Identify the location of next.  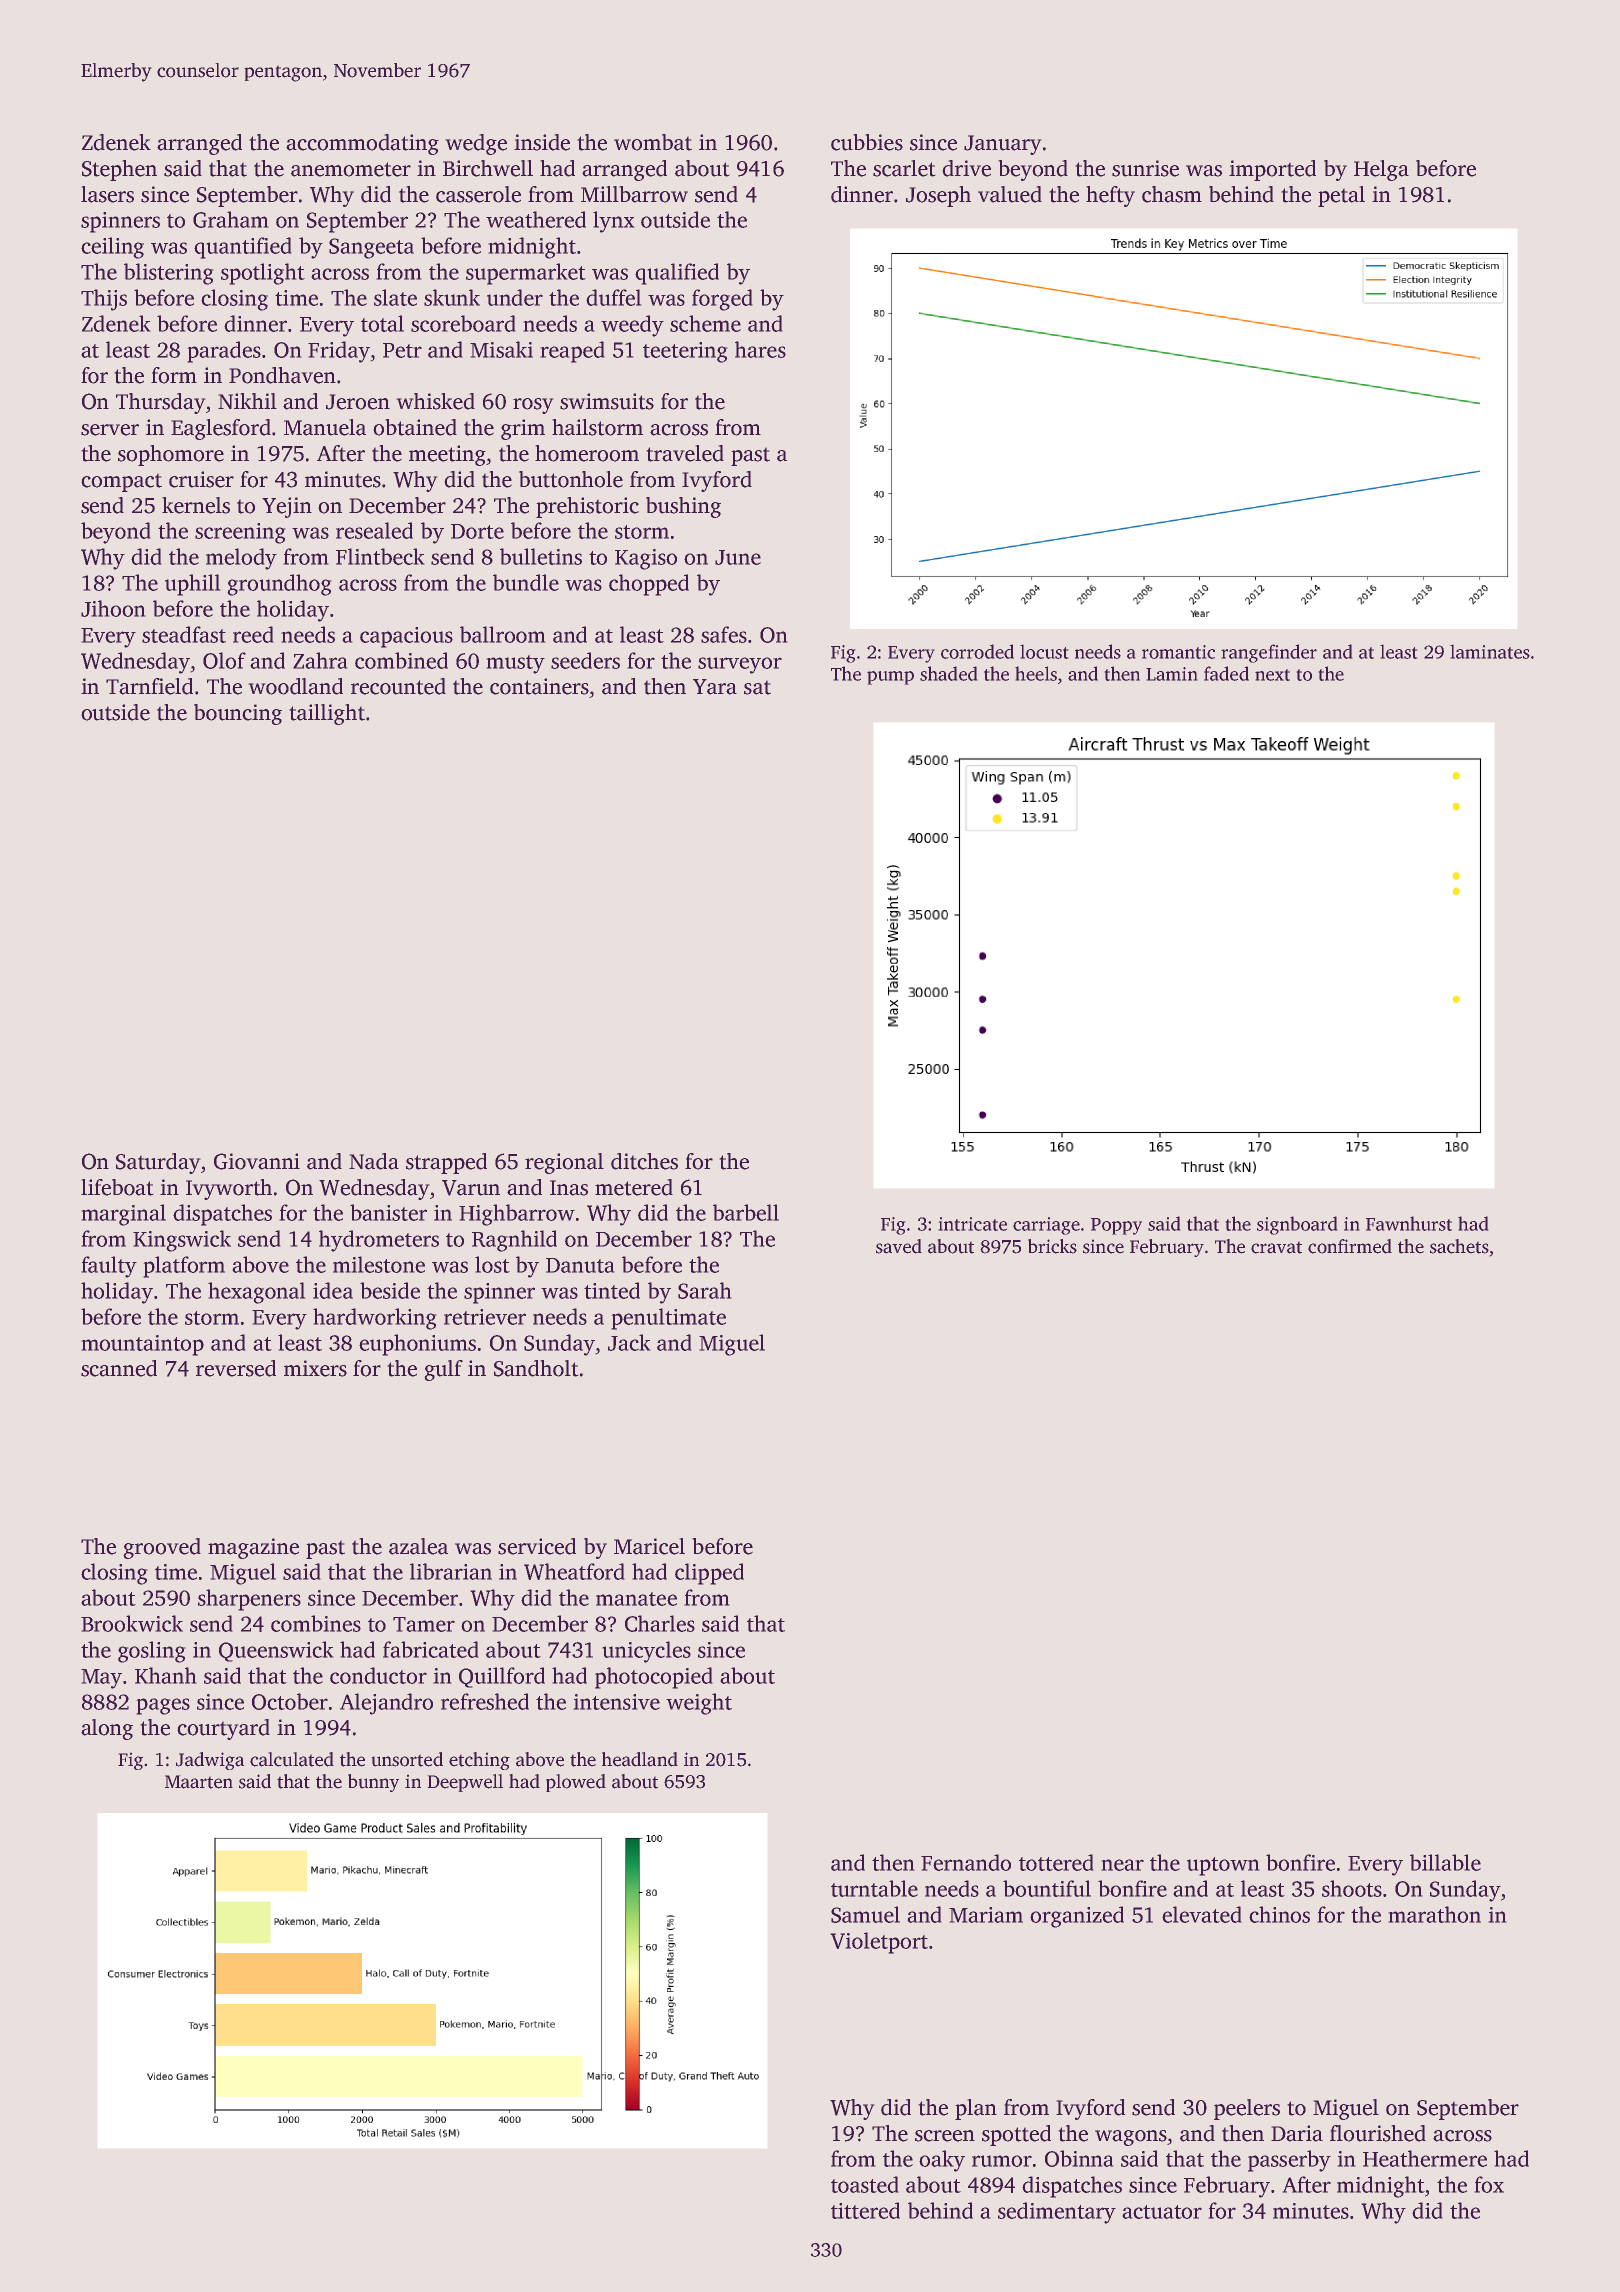
(1272, 675).
